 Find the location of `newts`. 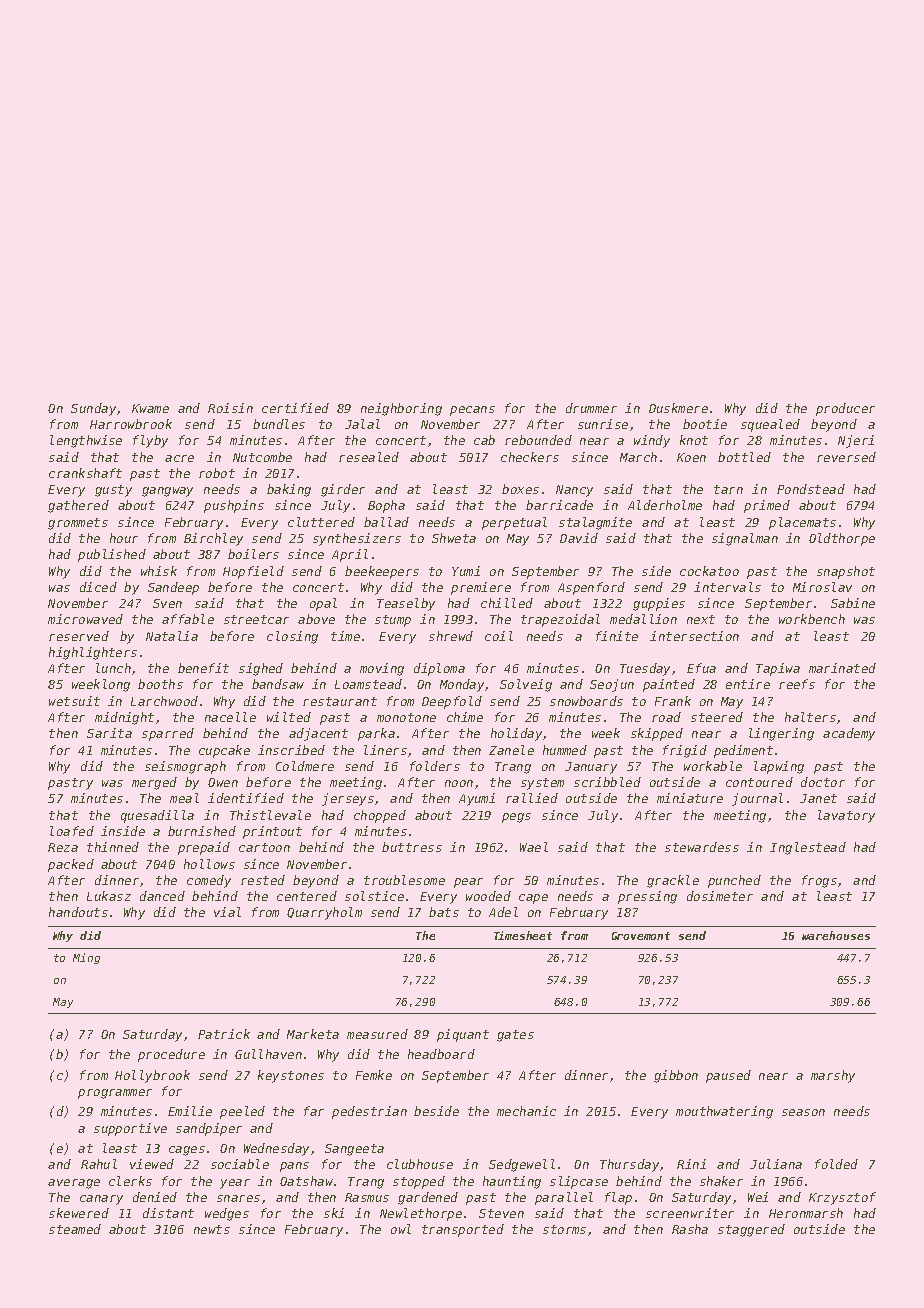

newts is located at coordinates (212, 1229).
